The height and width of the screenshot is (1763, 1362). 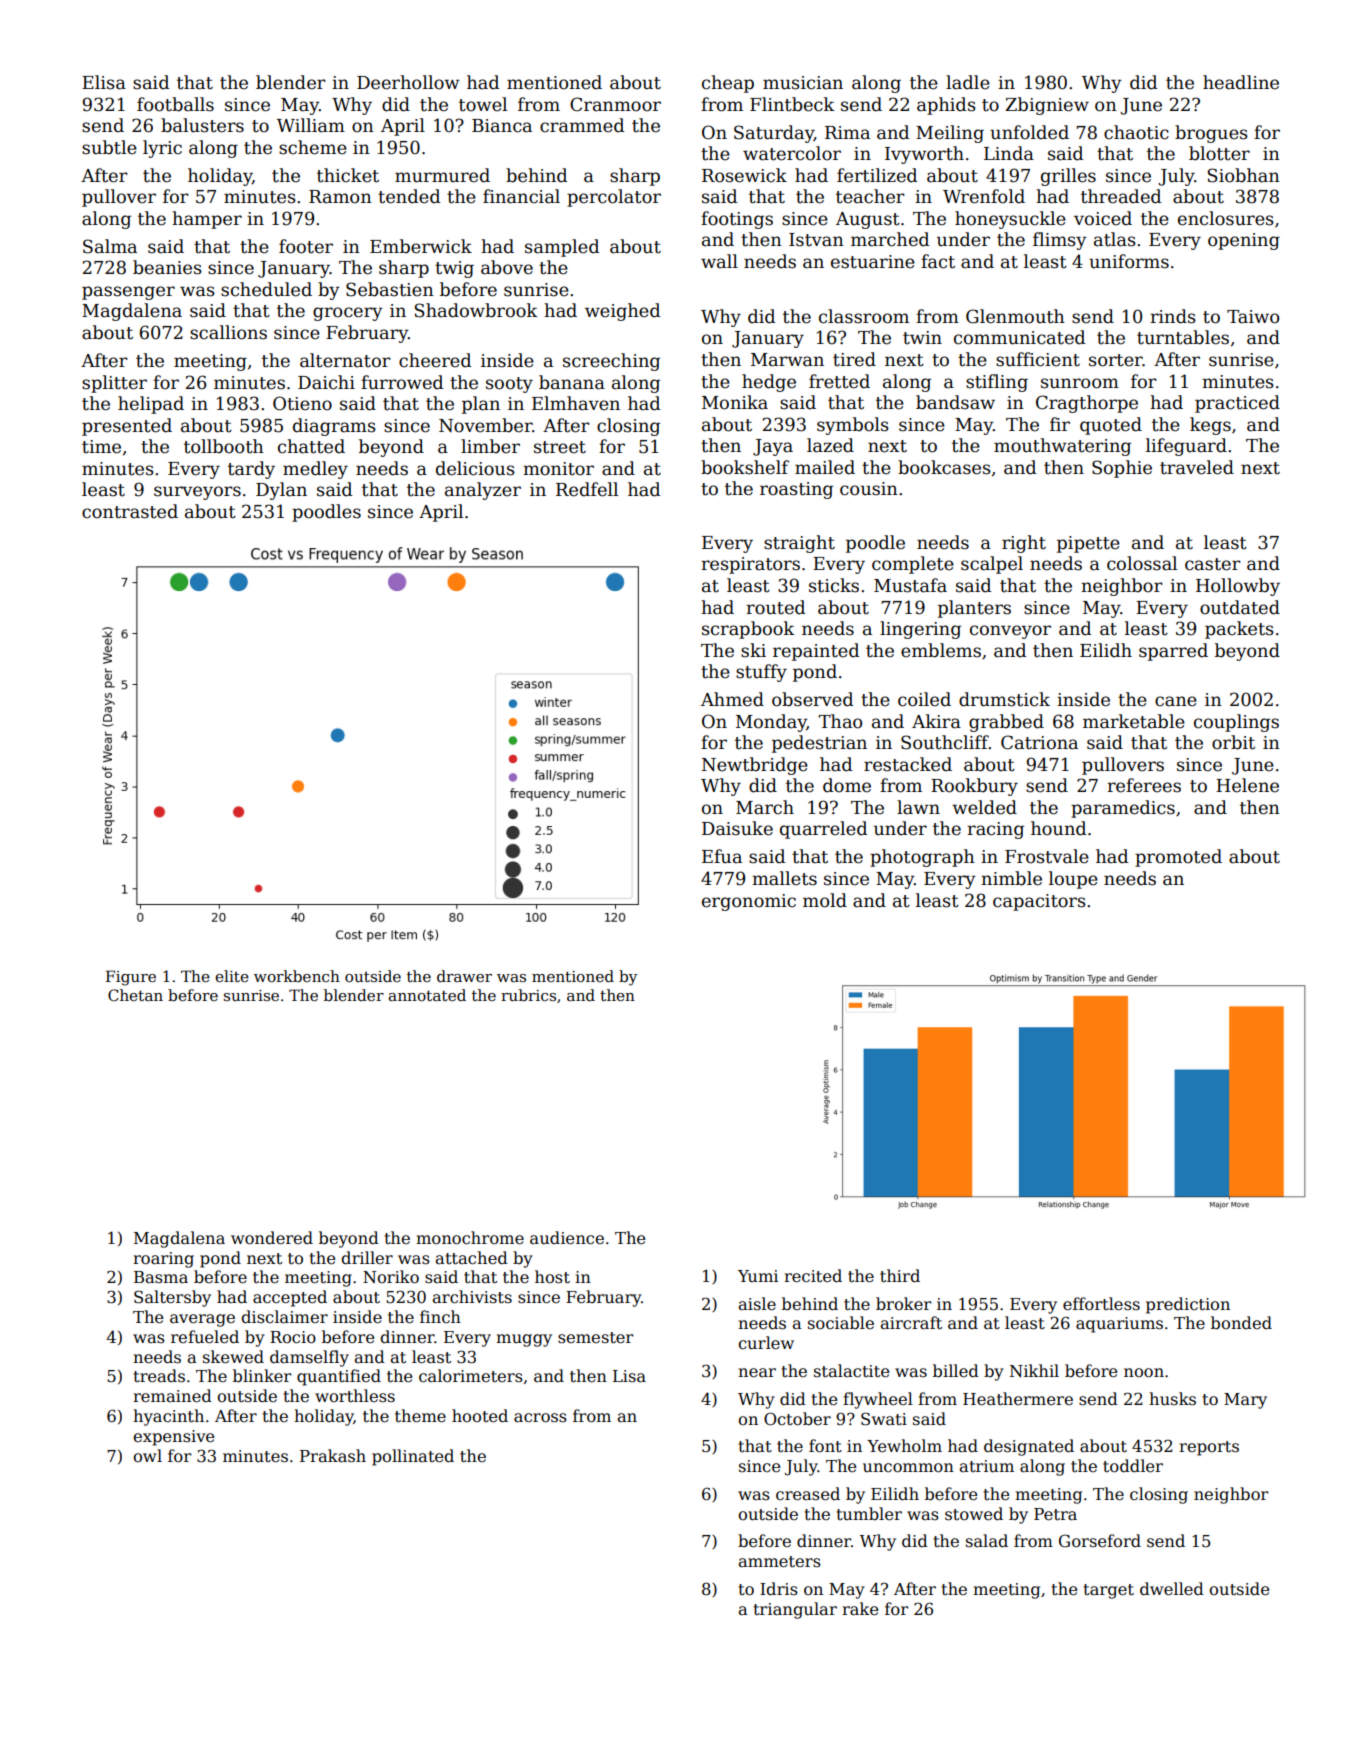 What do you see at coordinates (232, 976) in the screenshot?
I see `elite` at bounding box center [232, 976].
